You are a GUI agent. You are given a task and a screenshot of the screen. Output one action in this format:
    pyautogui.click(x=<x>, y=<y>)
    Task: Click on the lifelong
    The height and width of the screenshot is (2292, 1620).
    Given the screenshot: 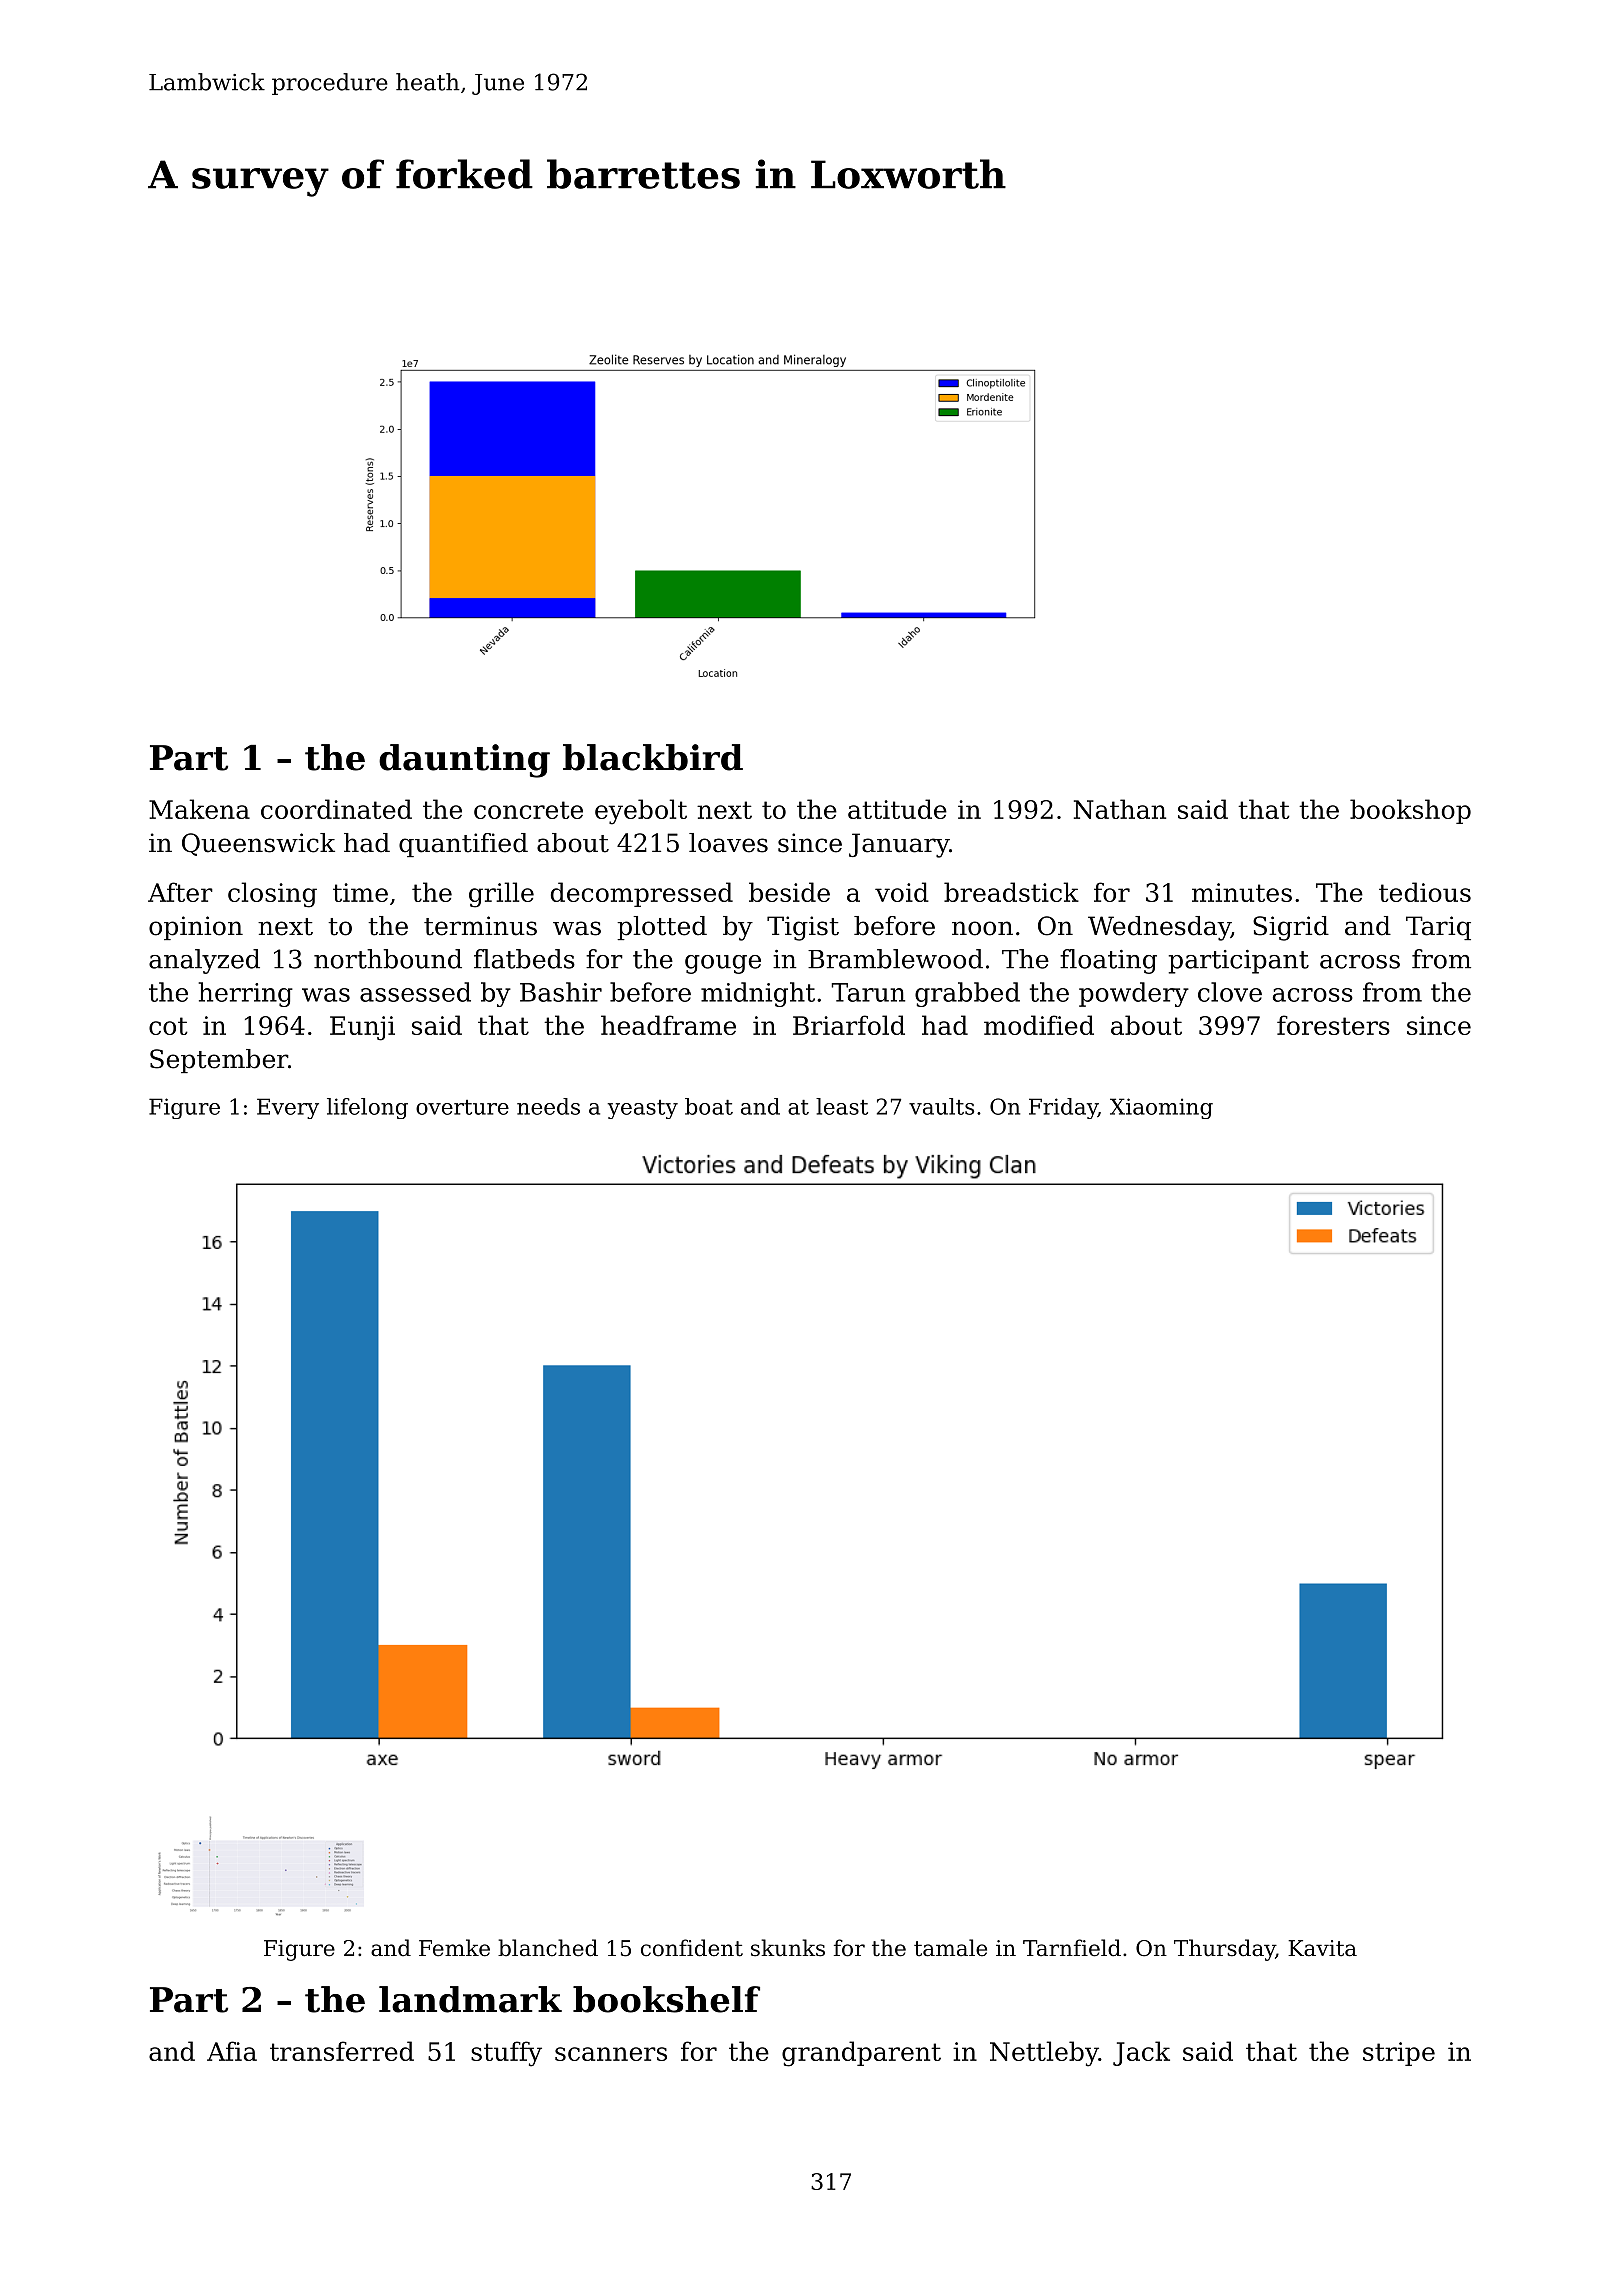 What is the action you would take?
    pyautogui.click(x=367, y=1108)
